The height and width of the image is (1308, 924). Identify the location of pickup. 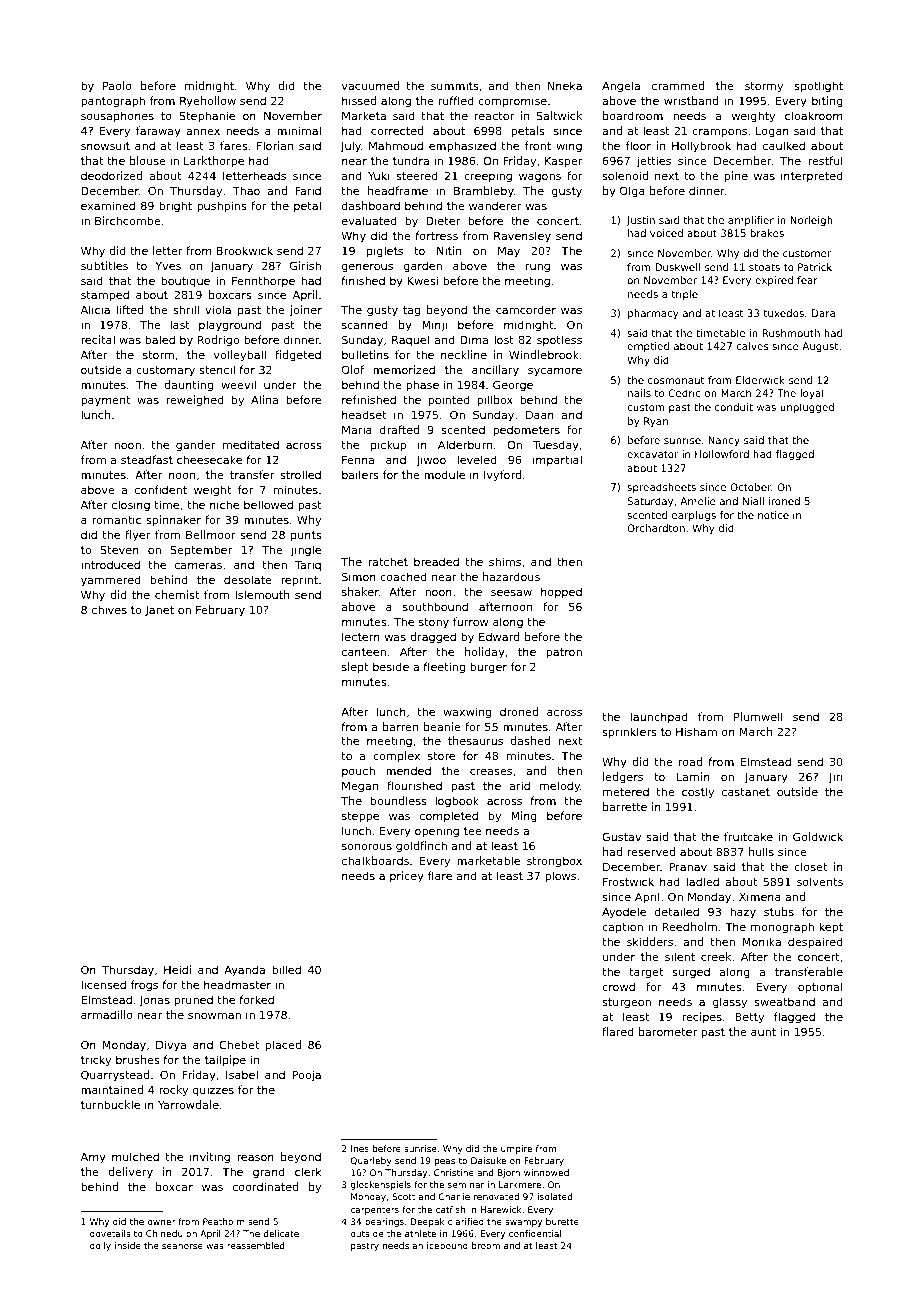
(388, 446).
